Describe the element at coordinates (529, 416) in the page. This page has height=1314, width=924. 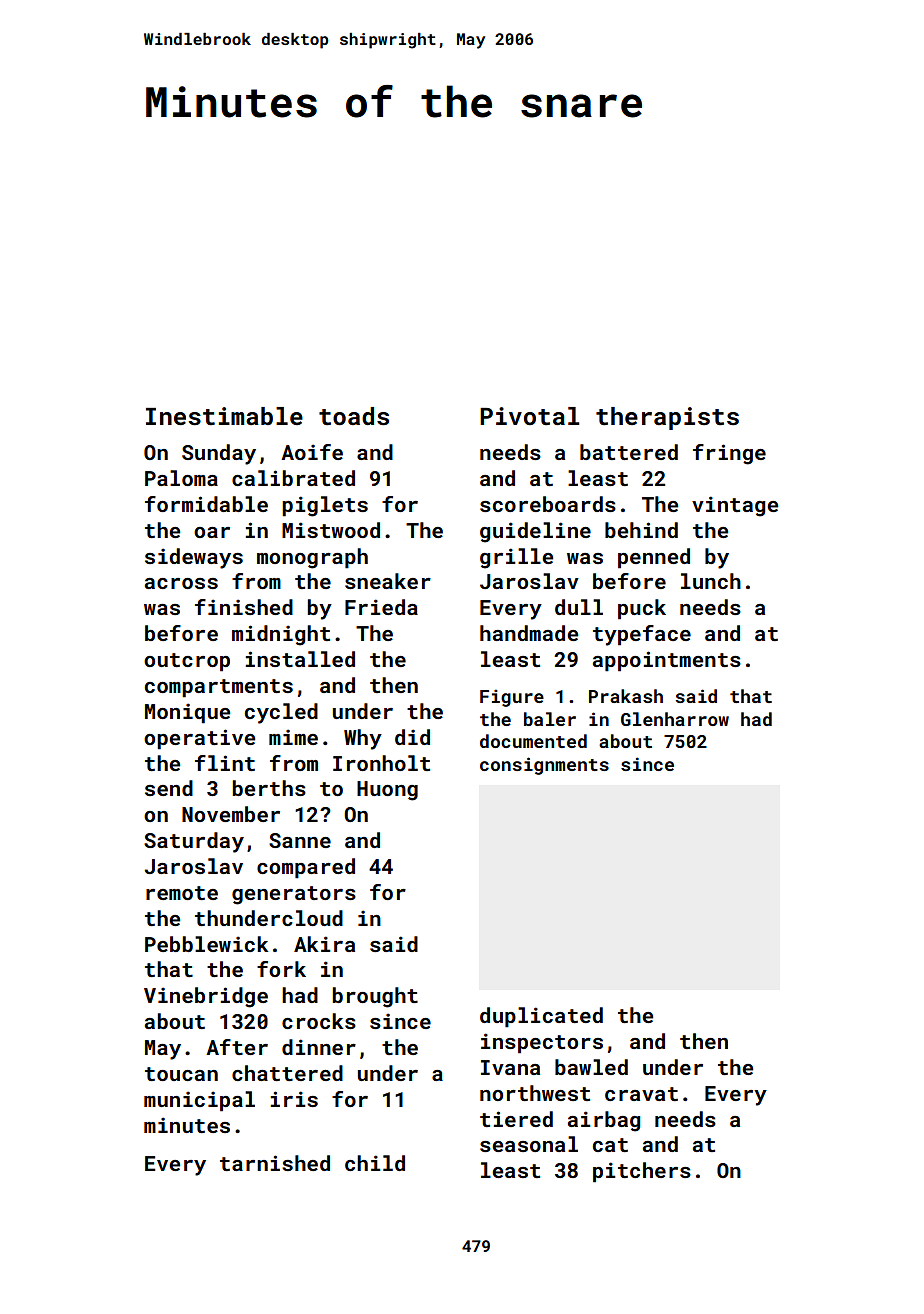
I see `Pivotal` at that location.
